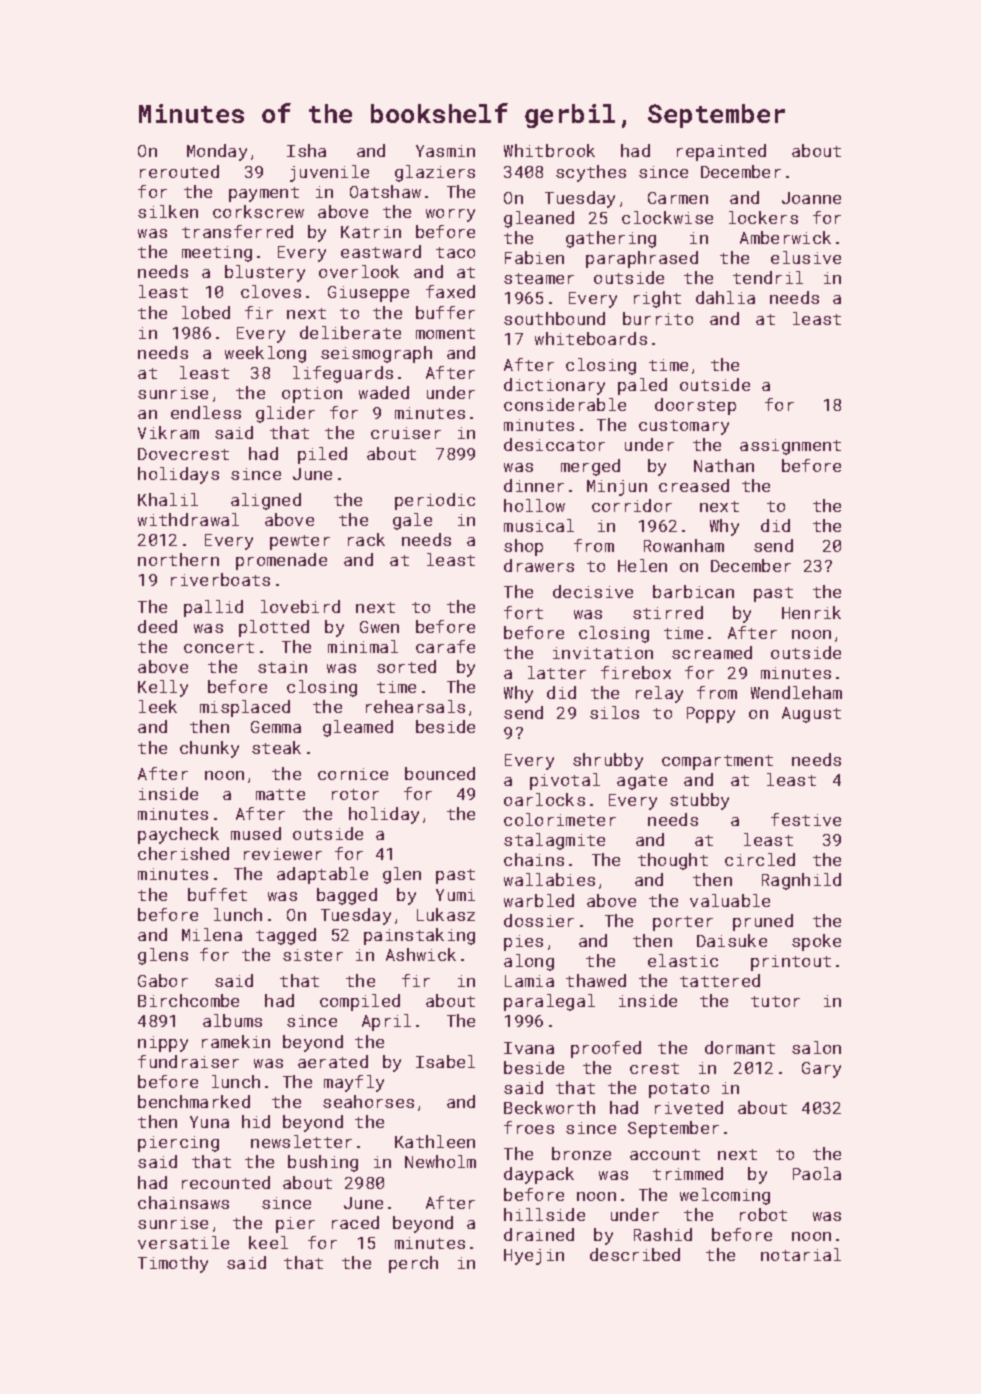 The image size is (981, 1394). What do you see at coordinates (285, 414) in the image?
I see `glider` at bounding box center [285, 414].
